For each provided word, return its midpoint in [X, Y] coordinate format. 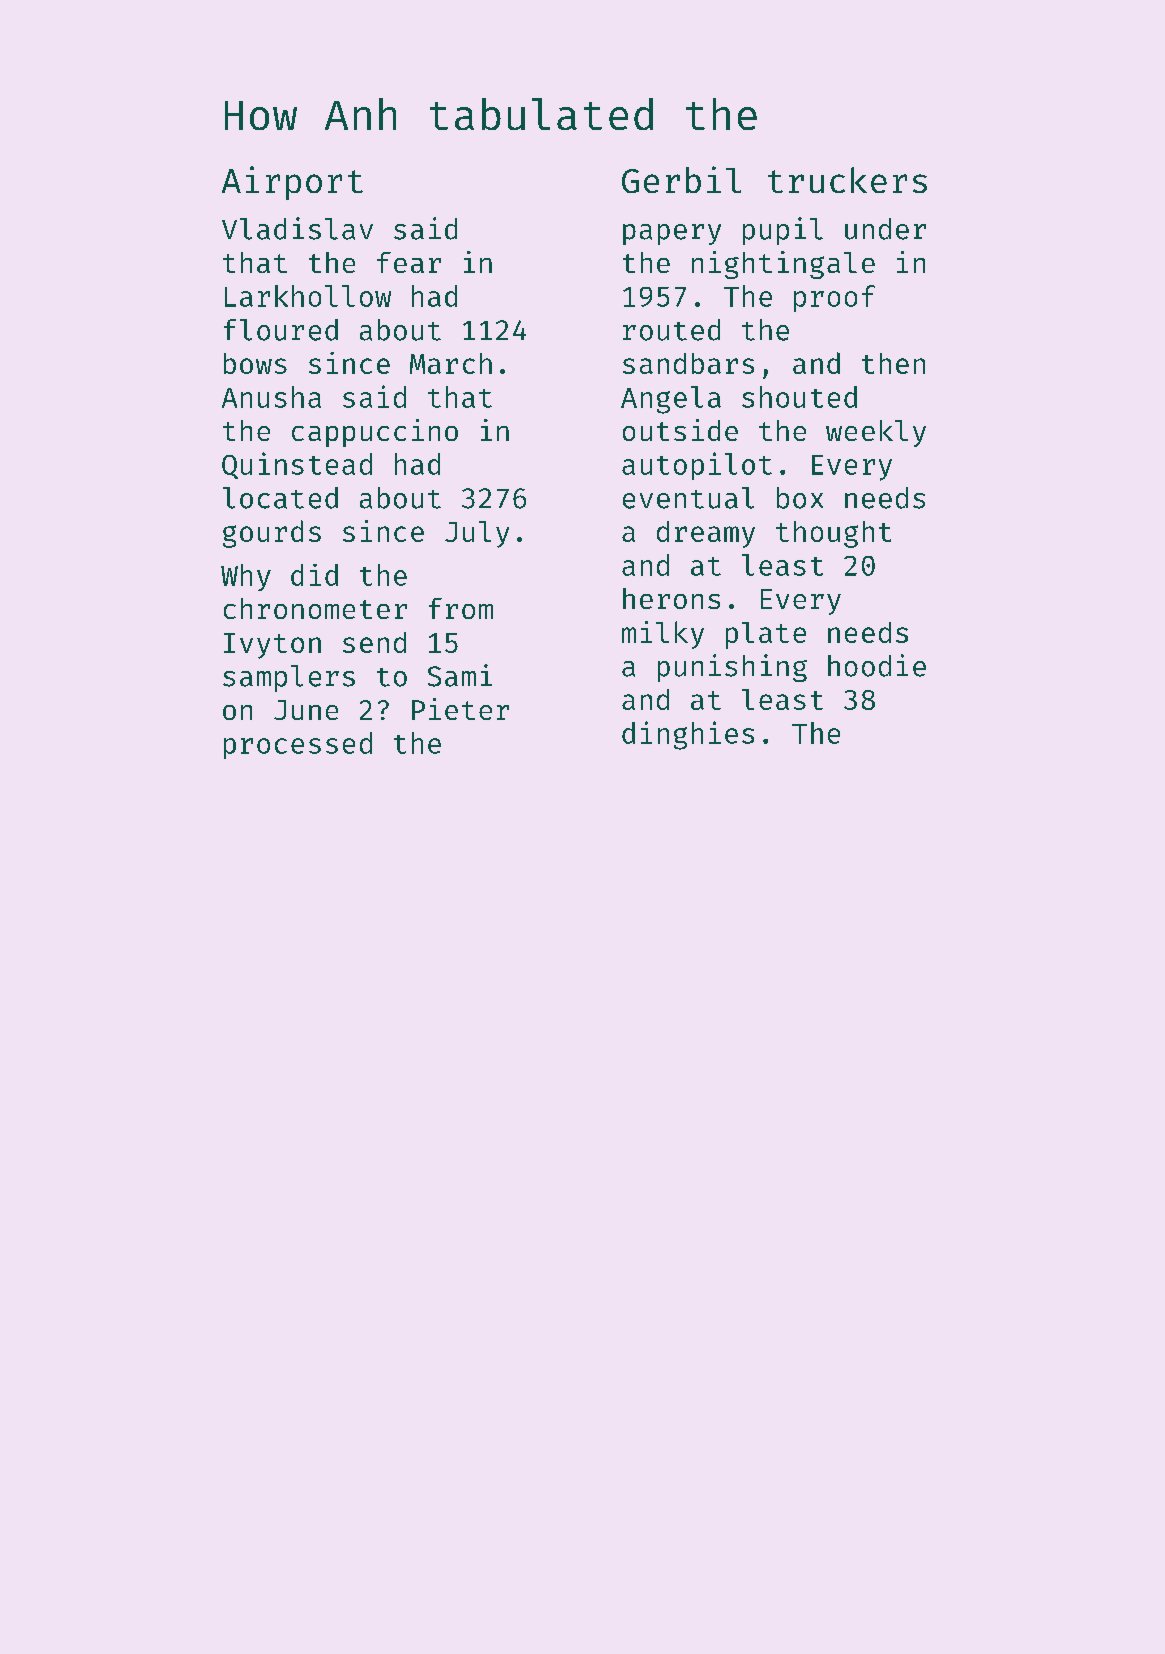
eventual [688, 498]
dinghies [688, 735]
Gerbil [681, 179]
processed [298, 745]
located [280, 498]
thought [833, 534]
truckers [847, 180]
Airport [292, 183]
